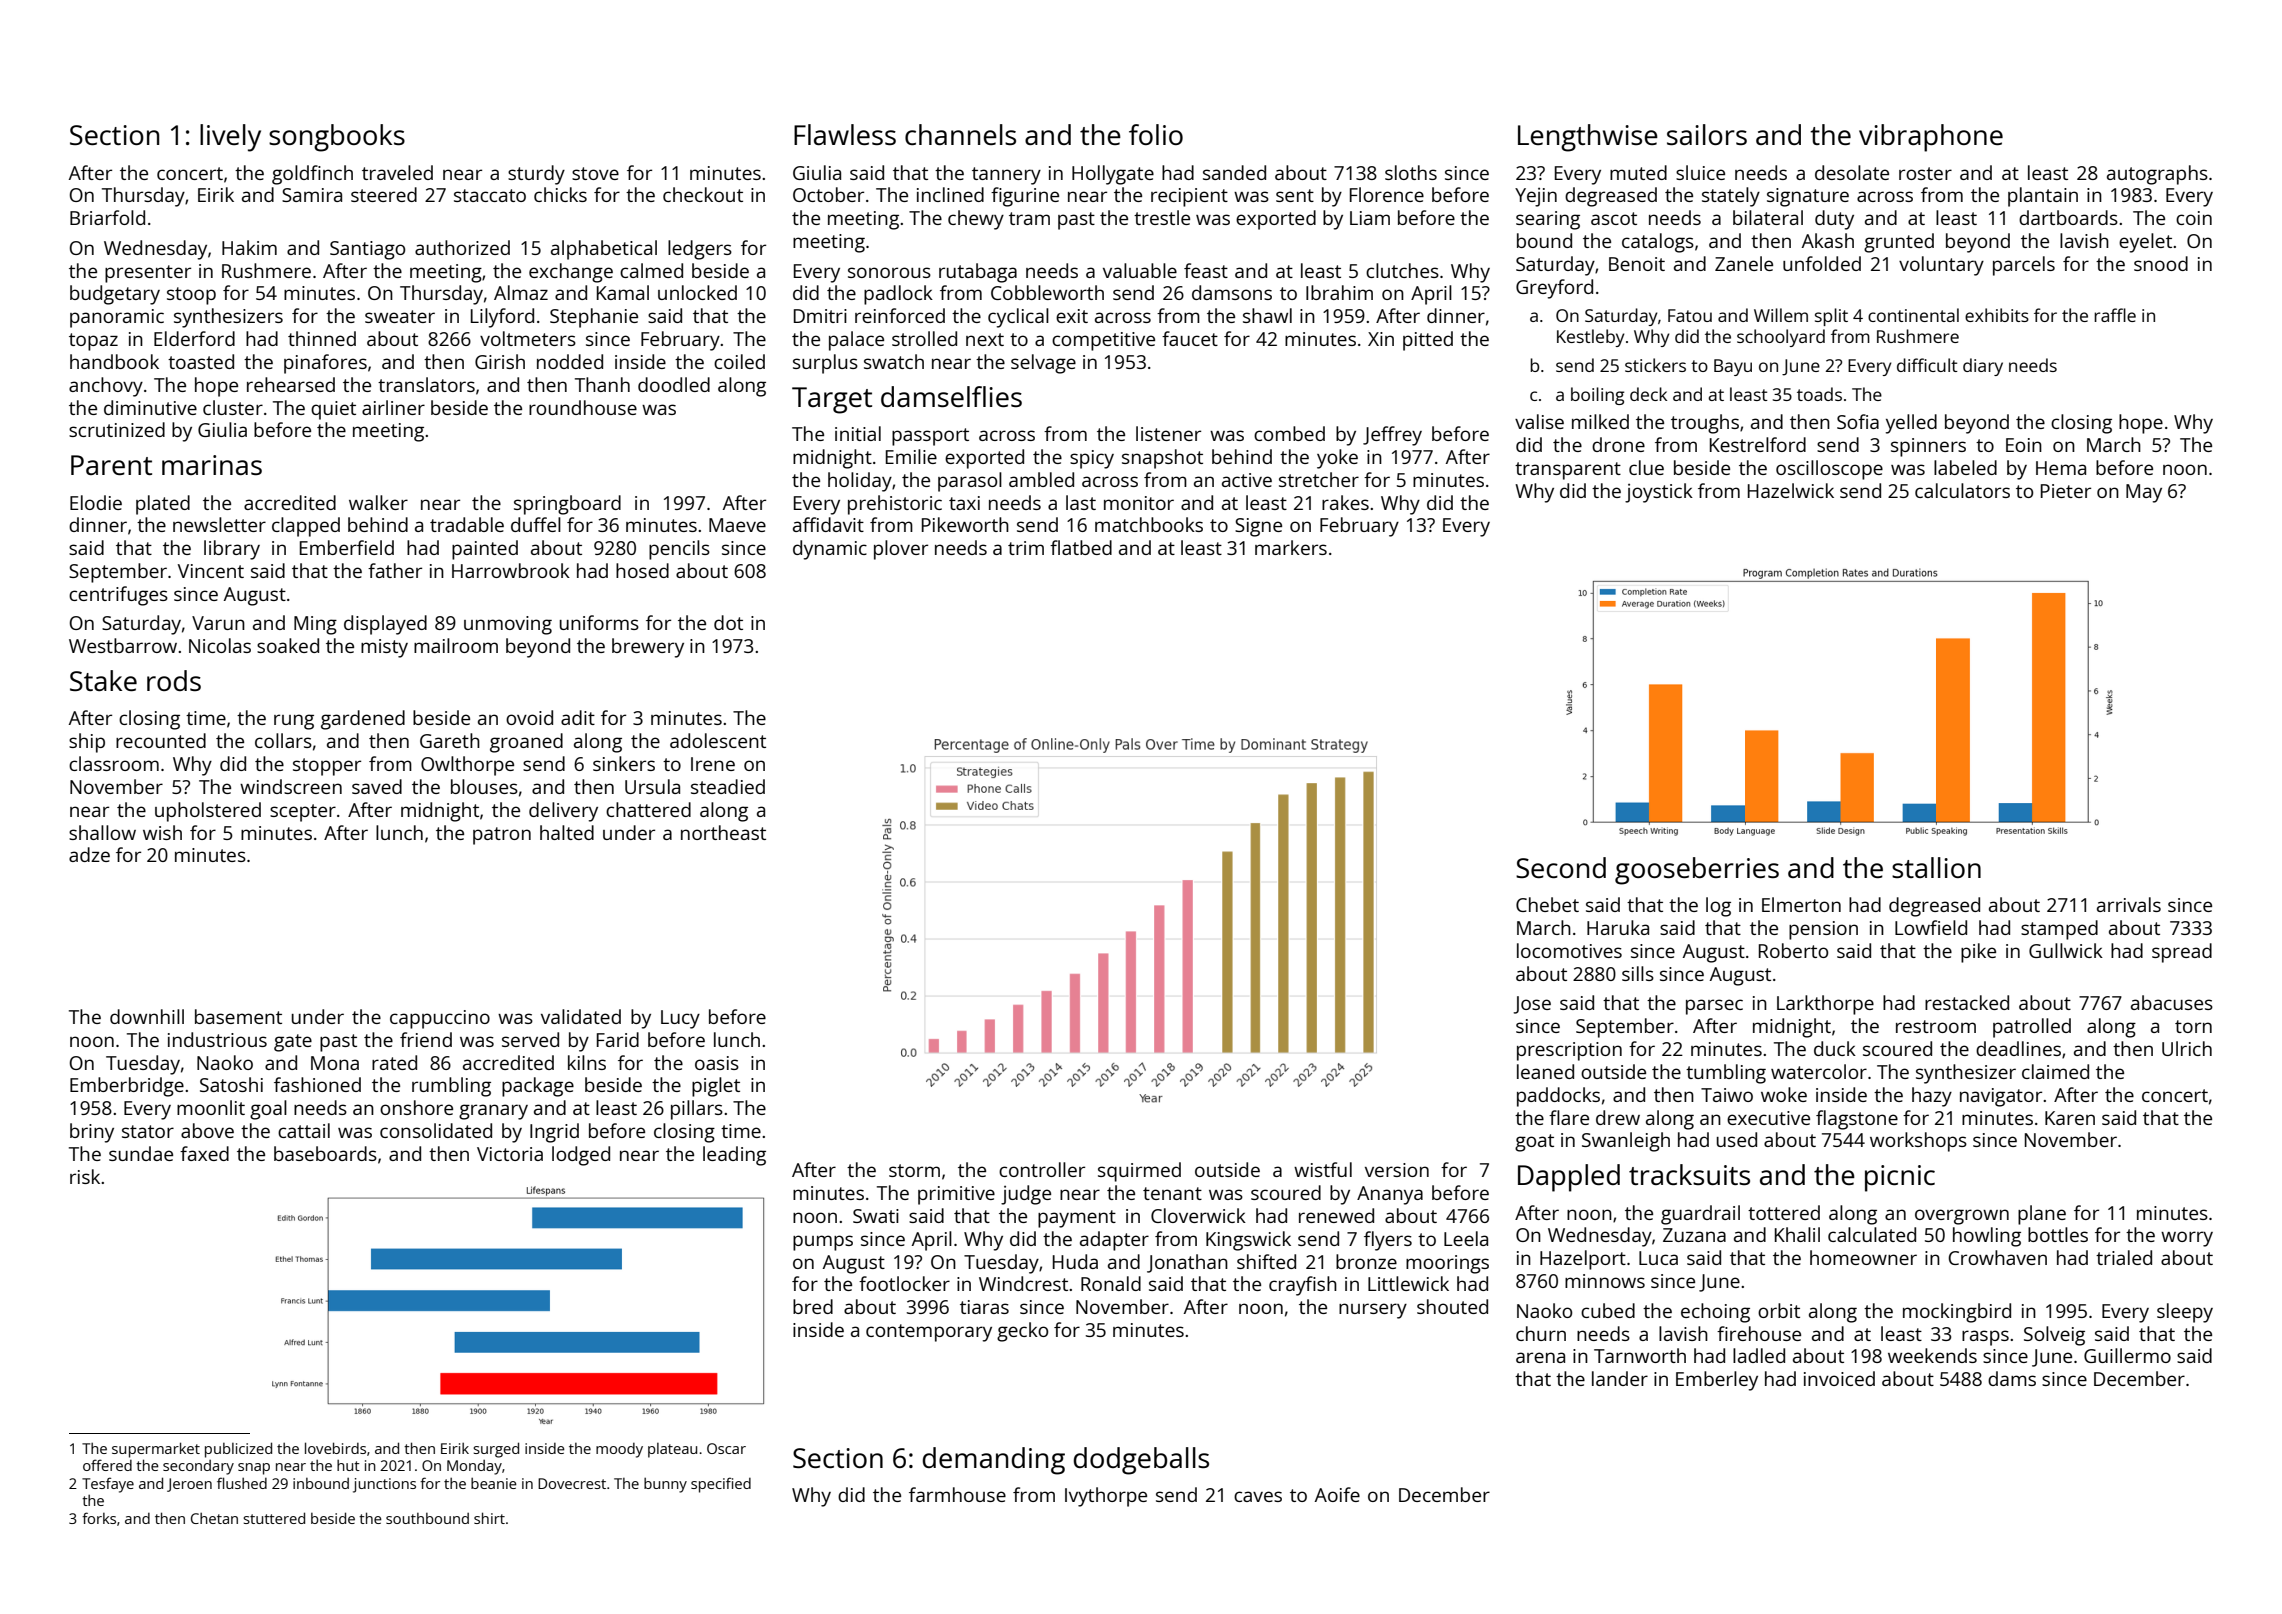 The image size is (2282, 1614). I want to click on supermarket, so click(156, 1450).
